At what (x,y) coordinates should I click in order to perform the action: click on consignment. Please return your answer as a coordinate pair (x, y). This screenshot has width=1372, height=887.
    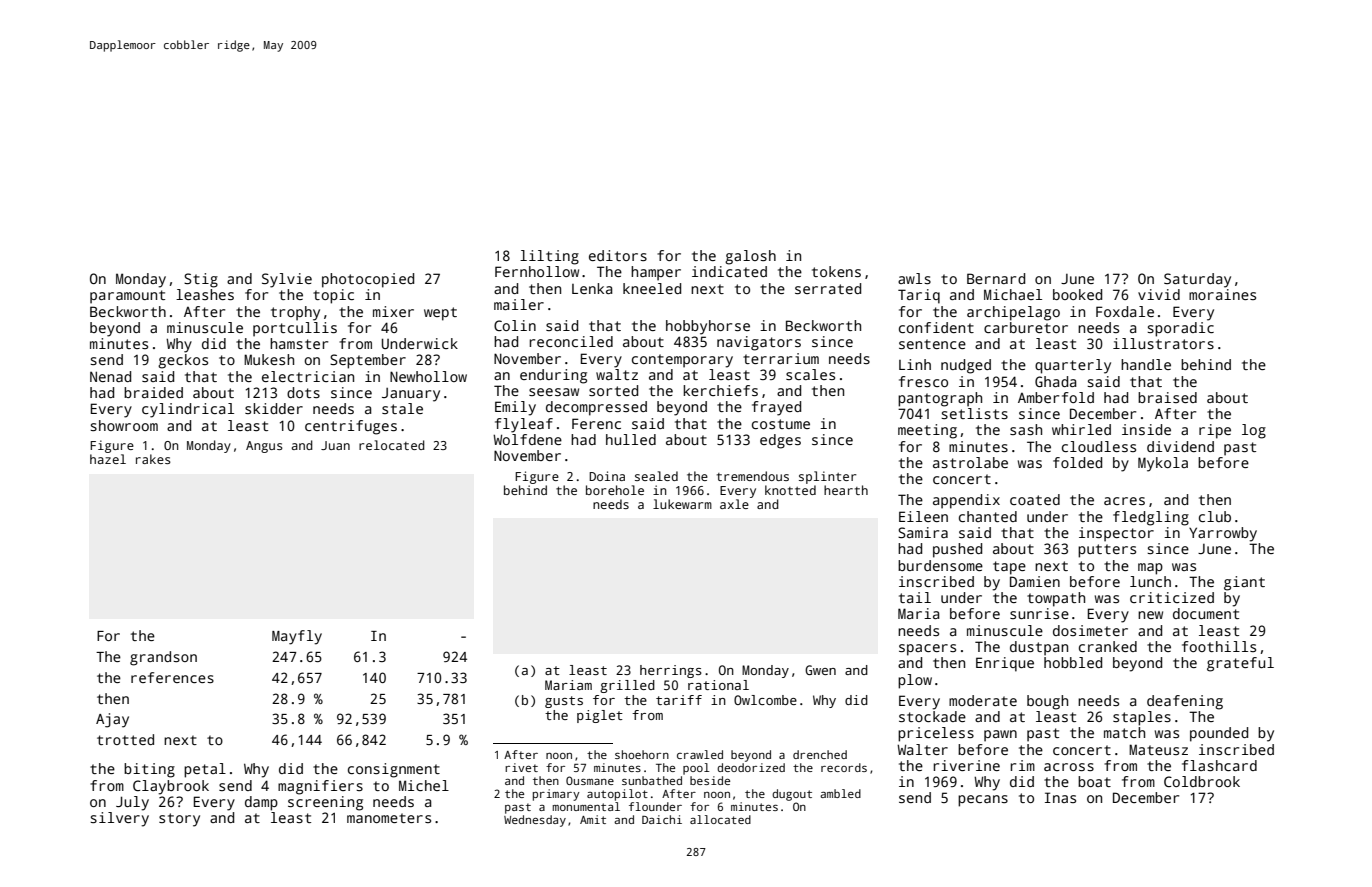
    Looking at the image, I should click on (394, 770).
